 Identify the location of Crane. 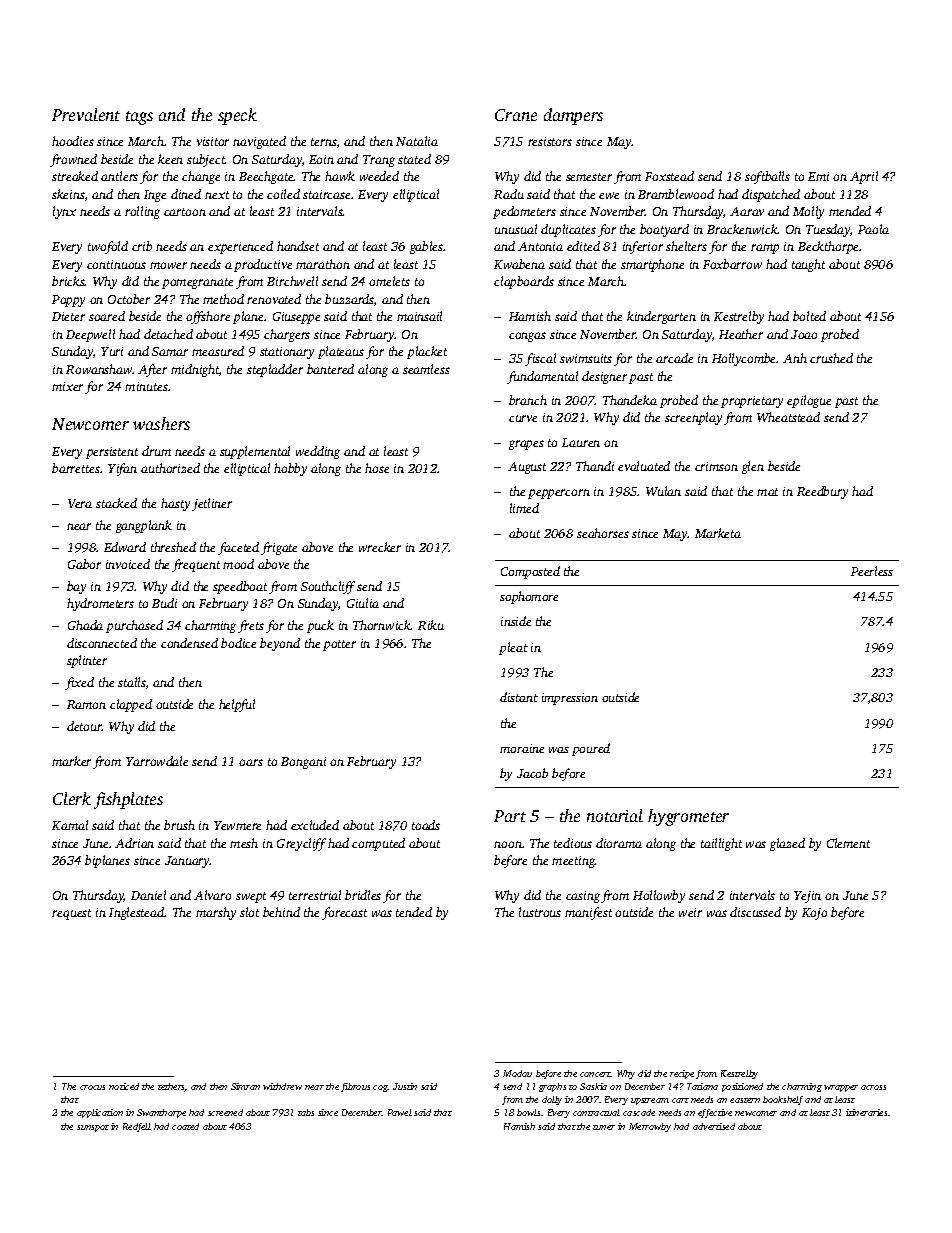
(516, 115).
